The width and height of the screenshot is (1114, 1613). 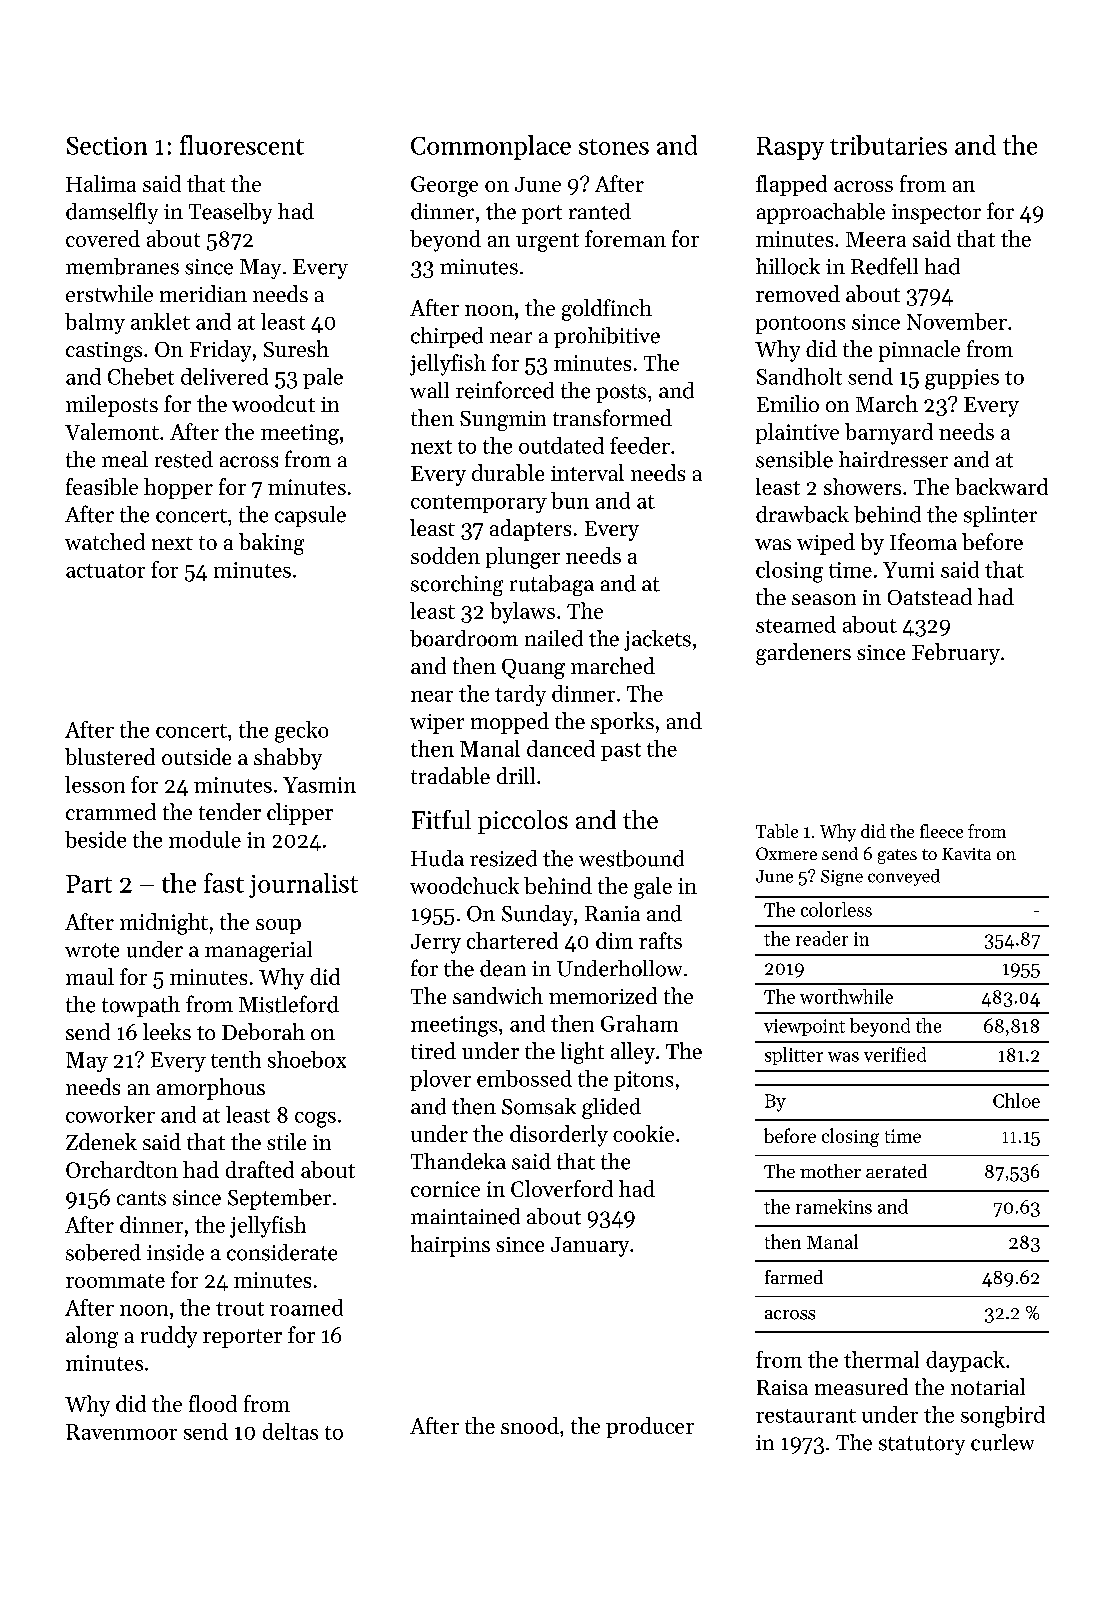 What do you see at coordinates (169, 1337) in the screenshot?
I see `ruddy` at bounding box center [169, 1337].
